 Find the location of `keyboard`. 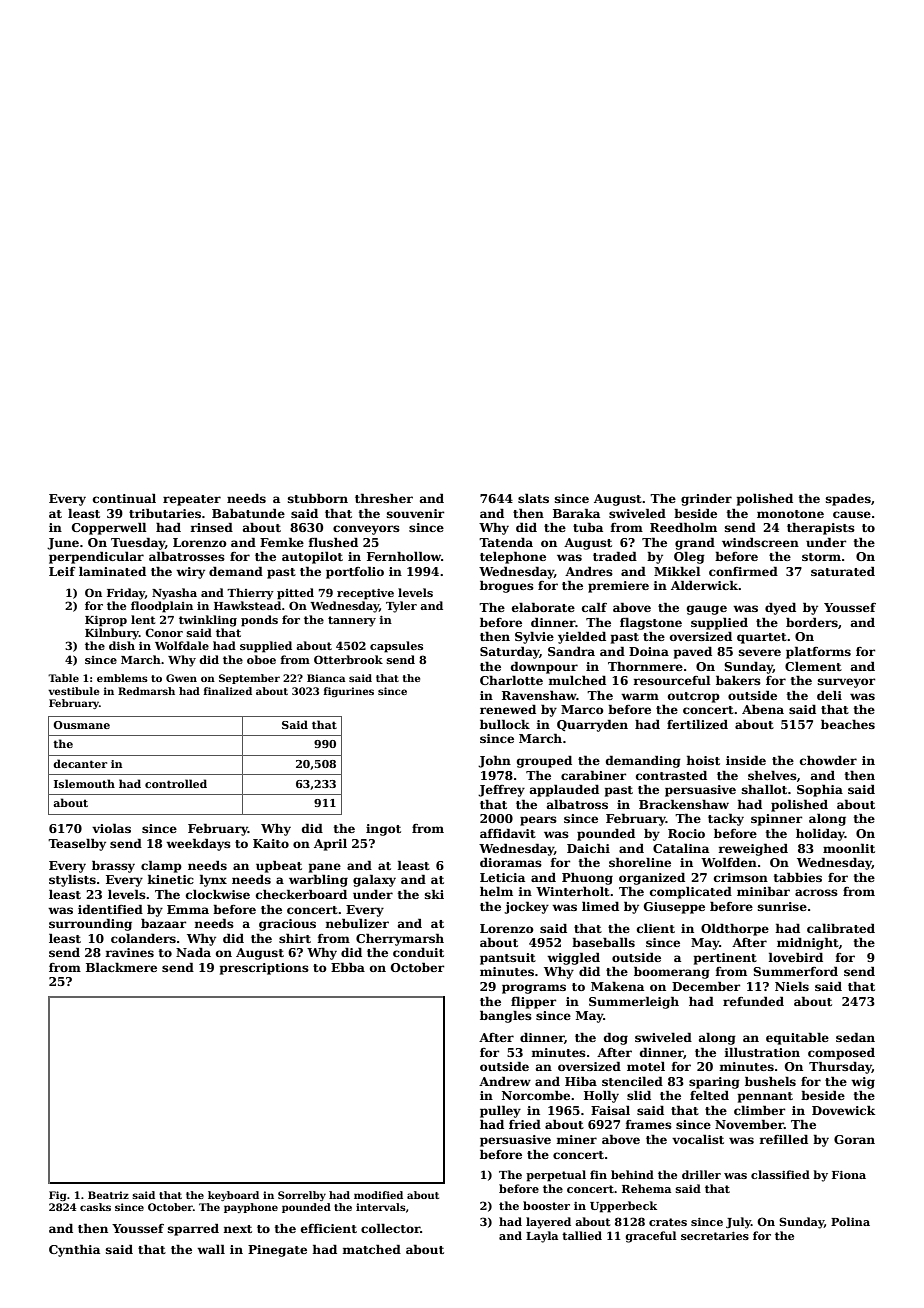

keyboard is located at coordinates (233, 1196).
